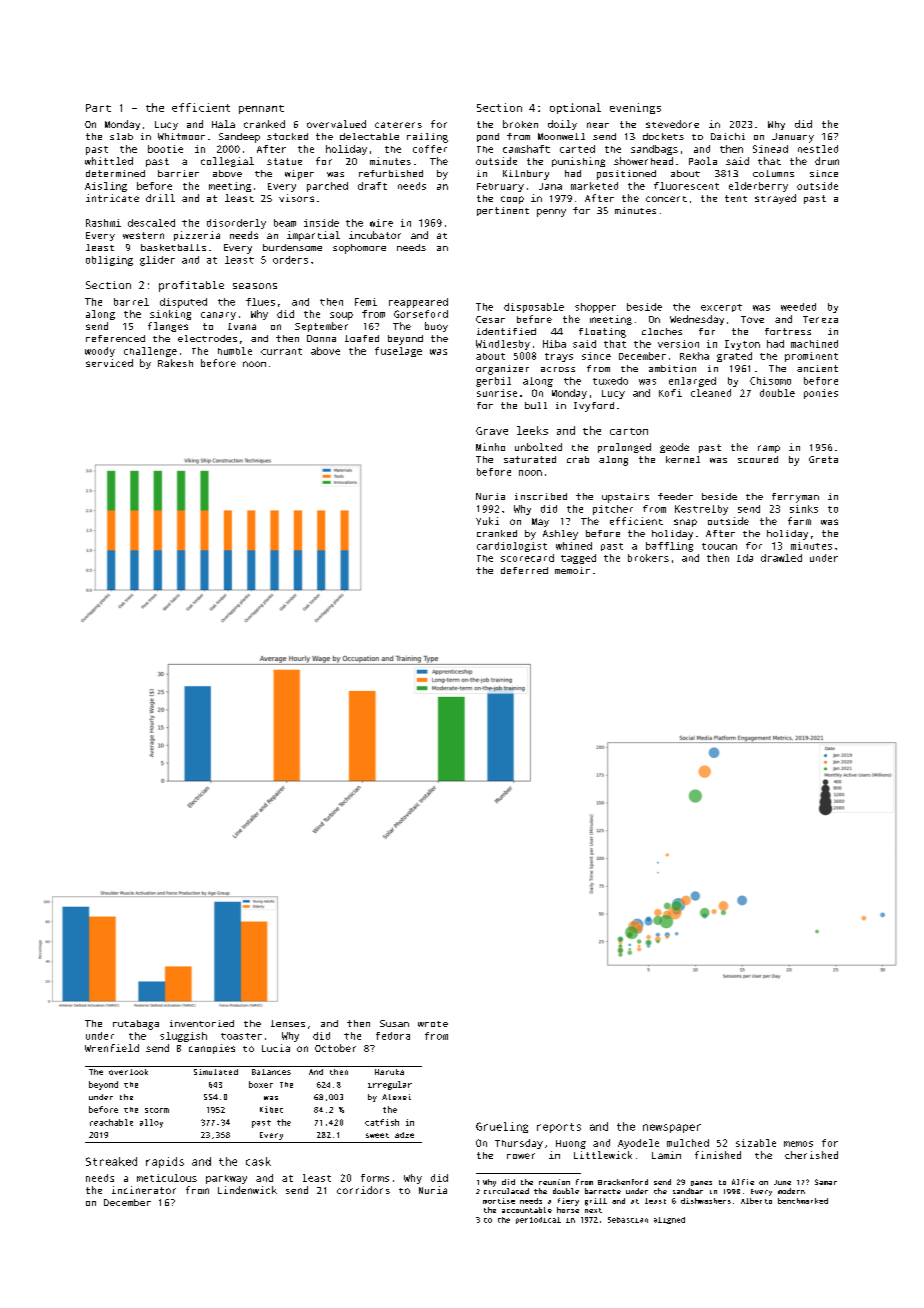  I want to click on Rakesh, so click(175, 363).
